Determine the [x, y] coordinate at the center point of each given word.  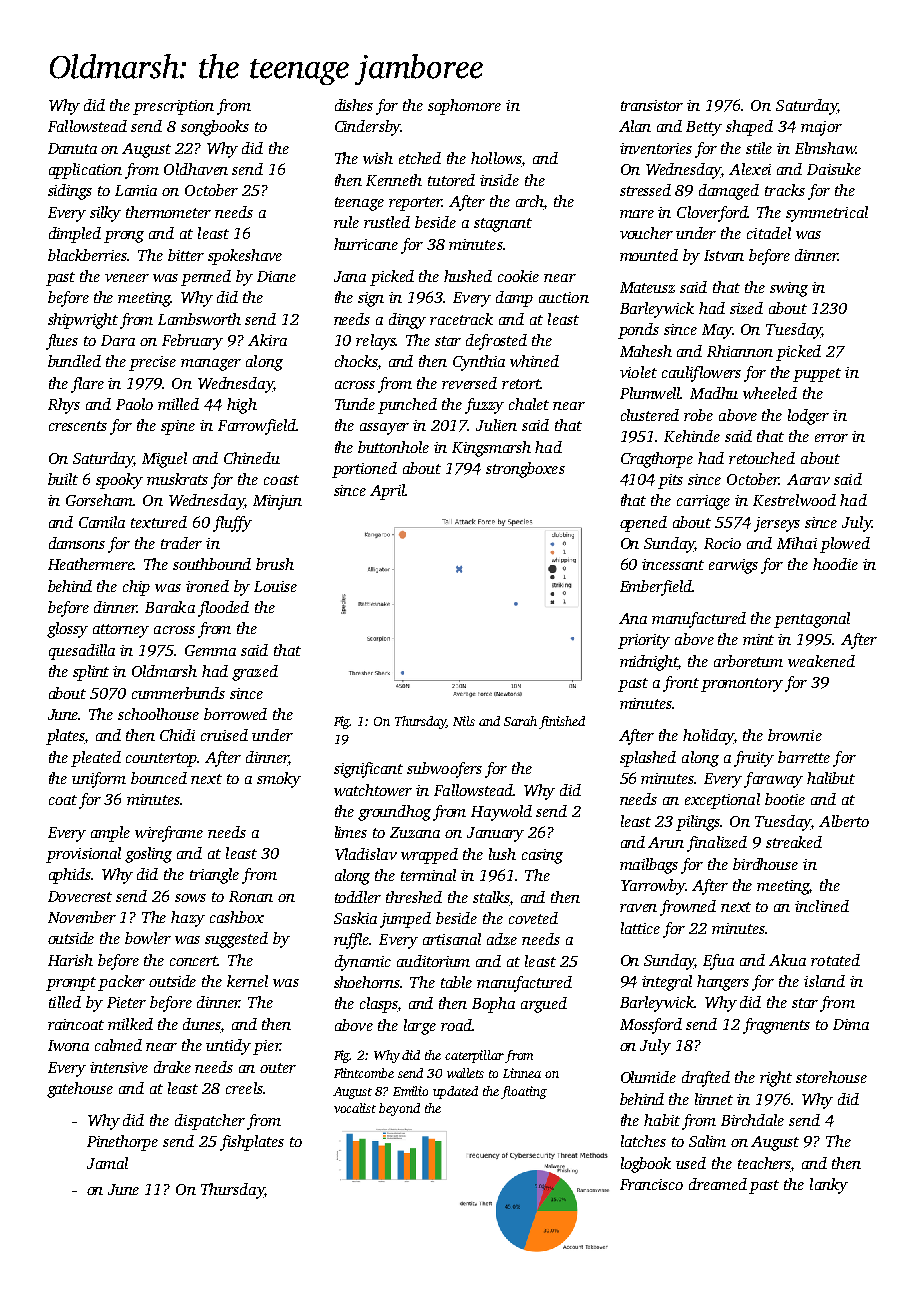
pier [267, 1047]
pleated [96, 759]
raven [638, 908]
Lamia [136, 190]
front [681, 684]
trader [181, 543]
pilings [698, 823]
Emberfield [656, 588]
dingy [407, 321]
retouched [762, 458]
